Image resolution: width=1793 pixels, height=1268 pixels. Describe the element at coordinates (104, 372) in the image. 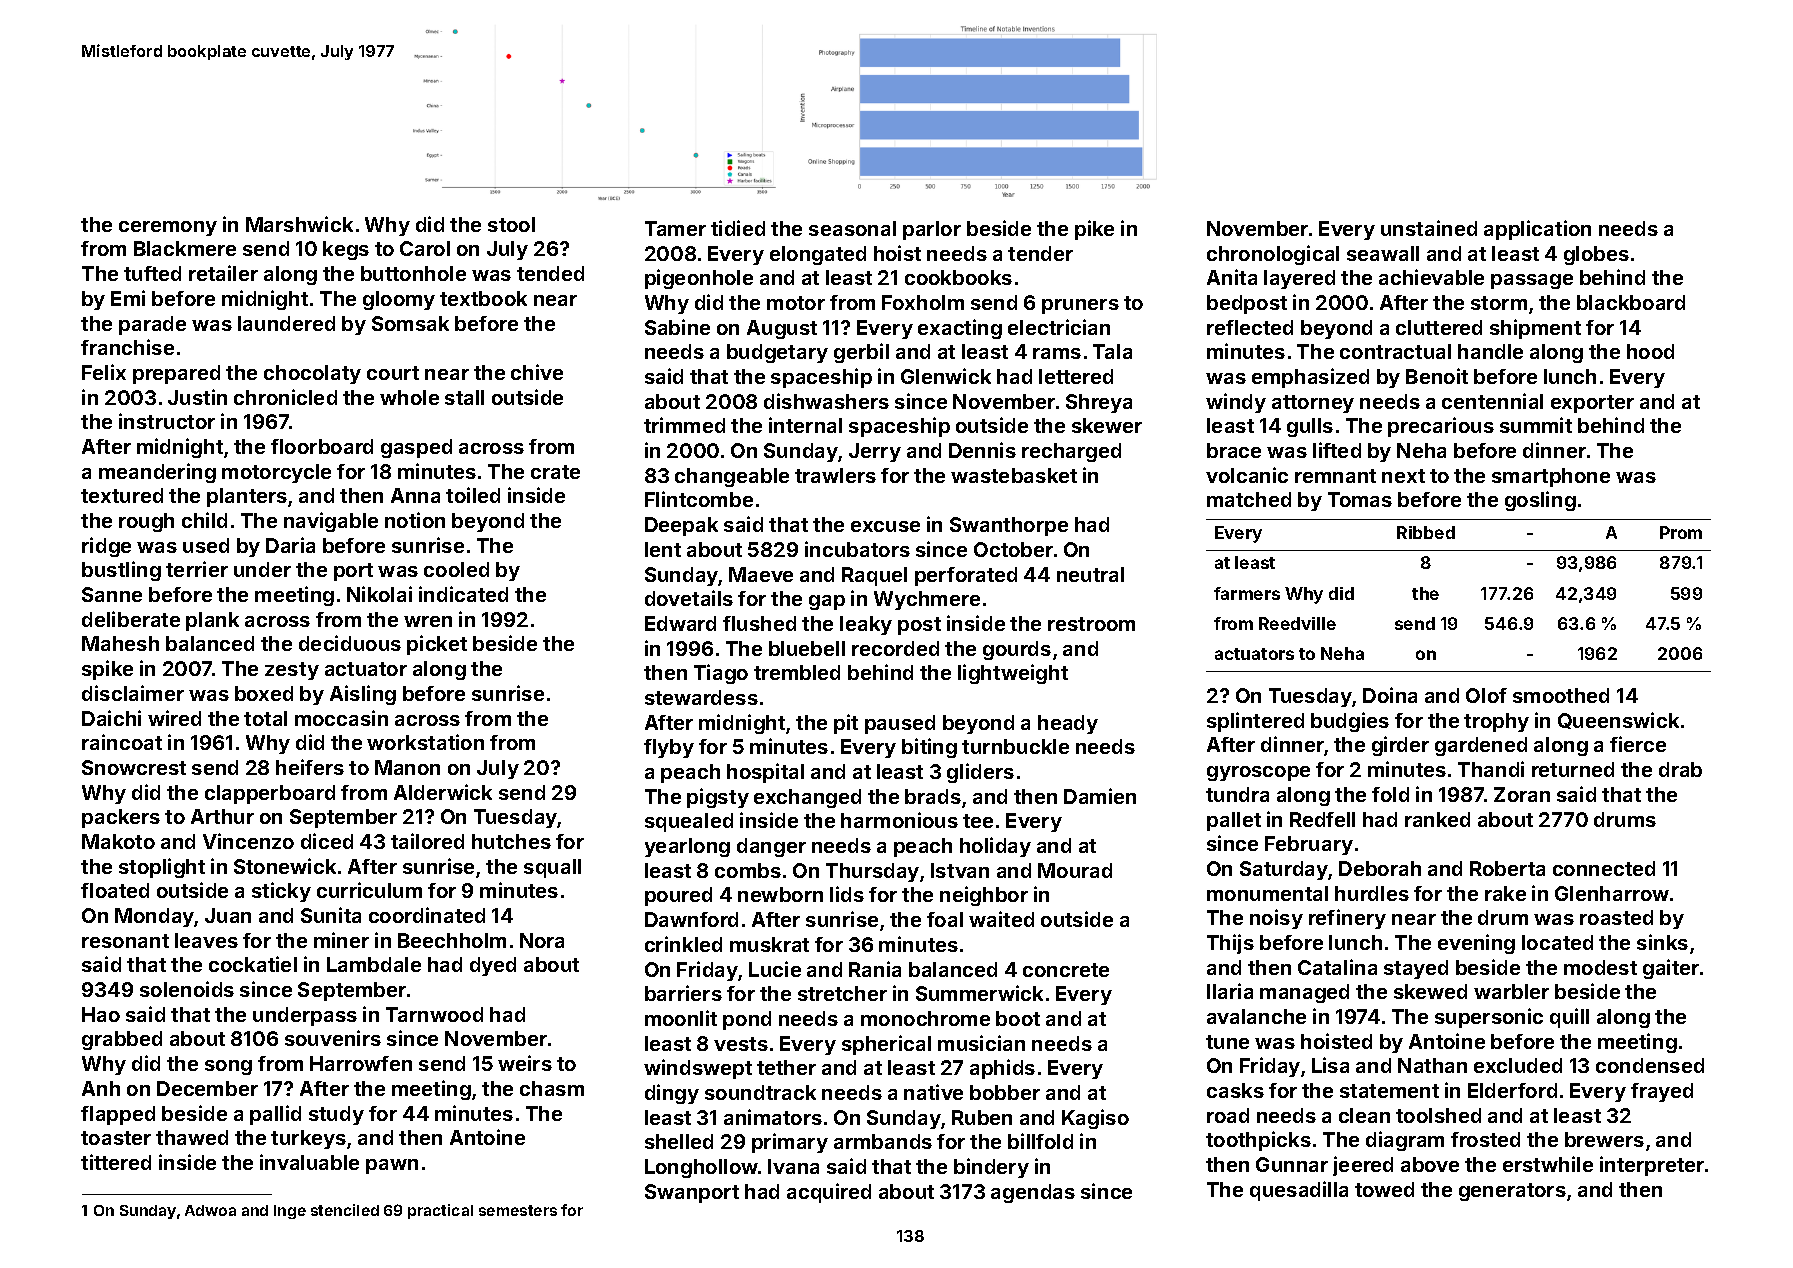

I see `Felix` at that location.
